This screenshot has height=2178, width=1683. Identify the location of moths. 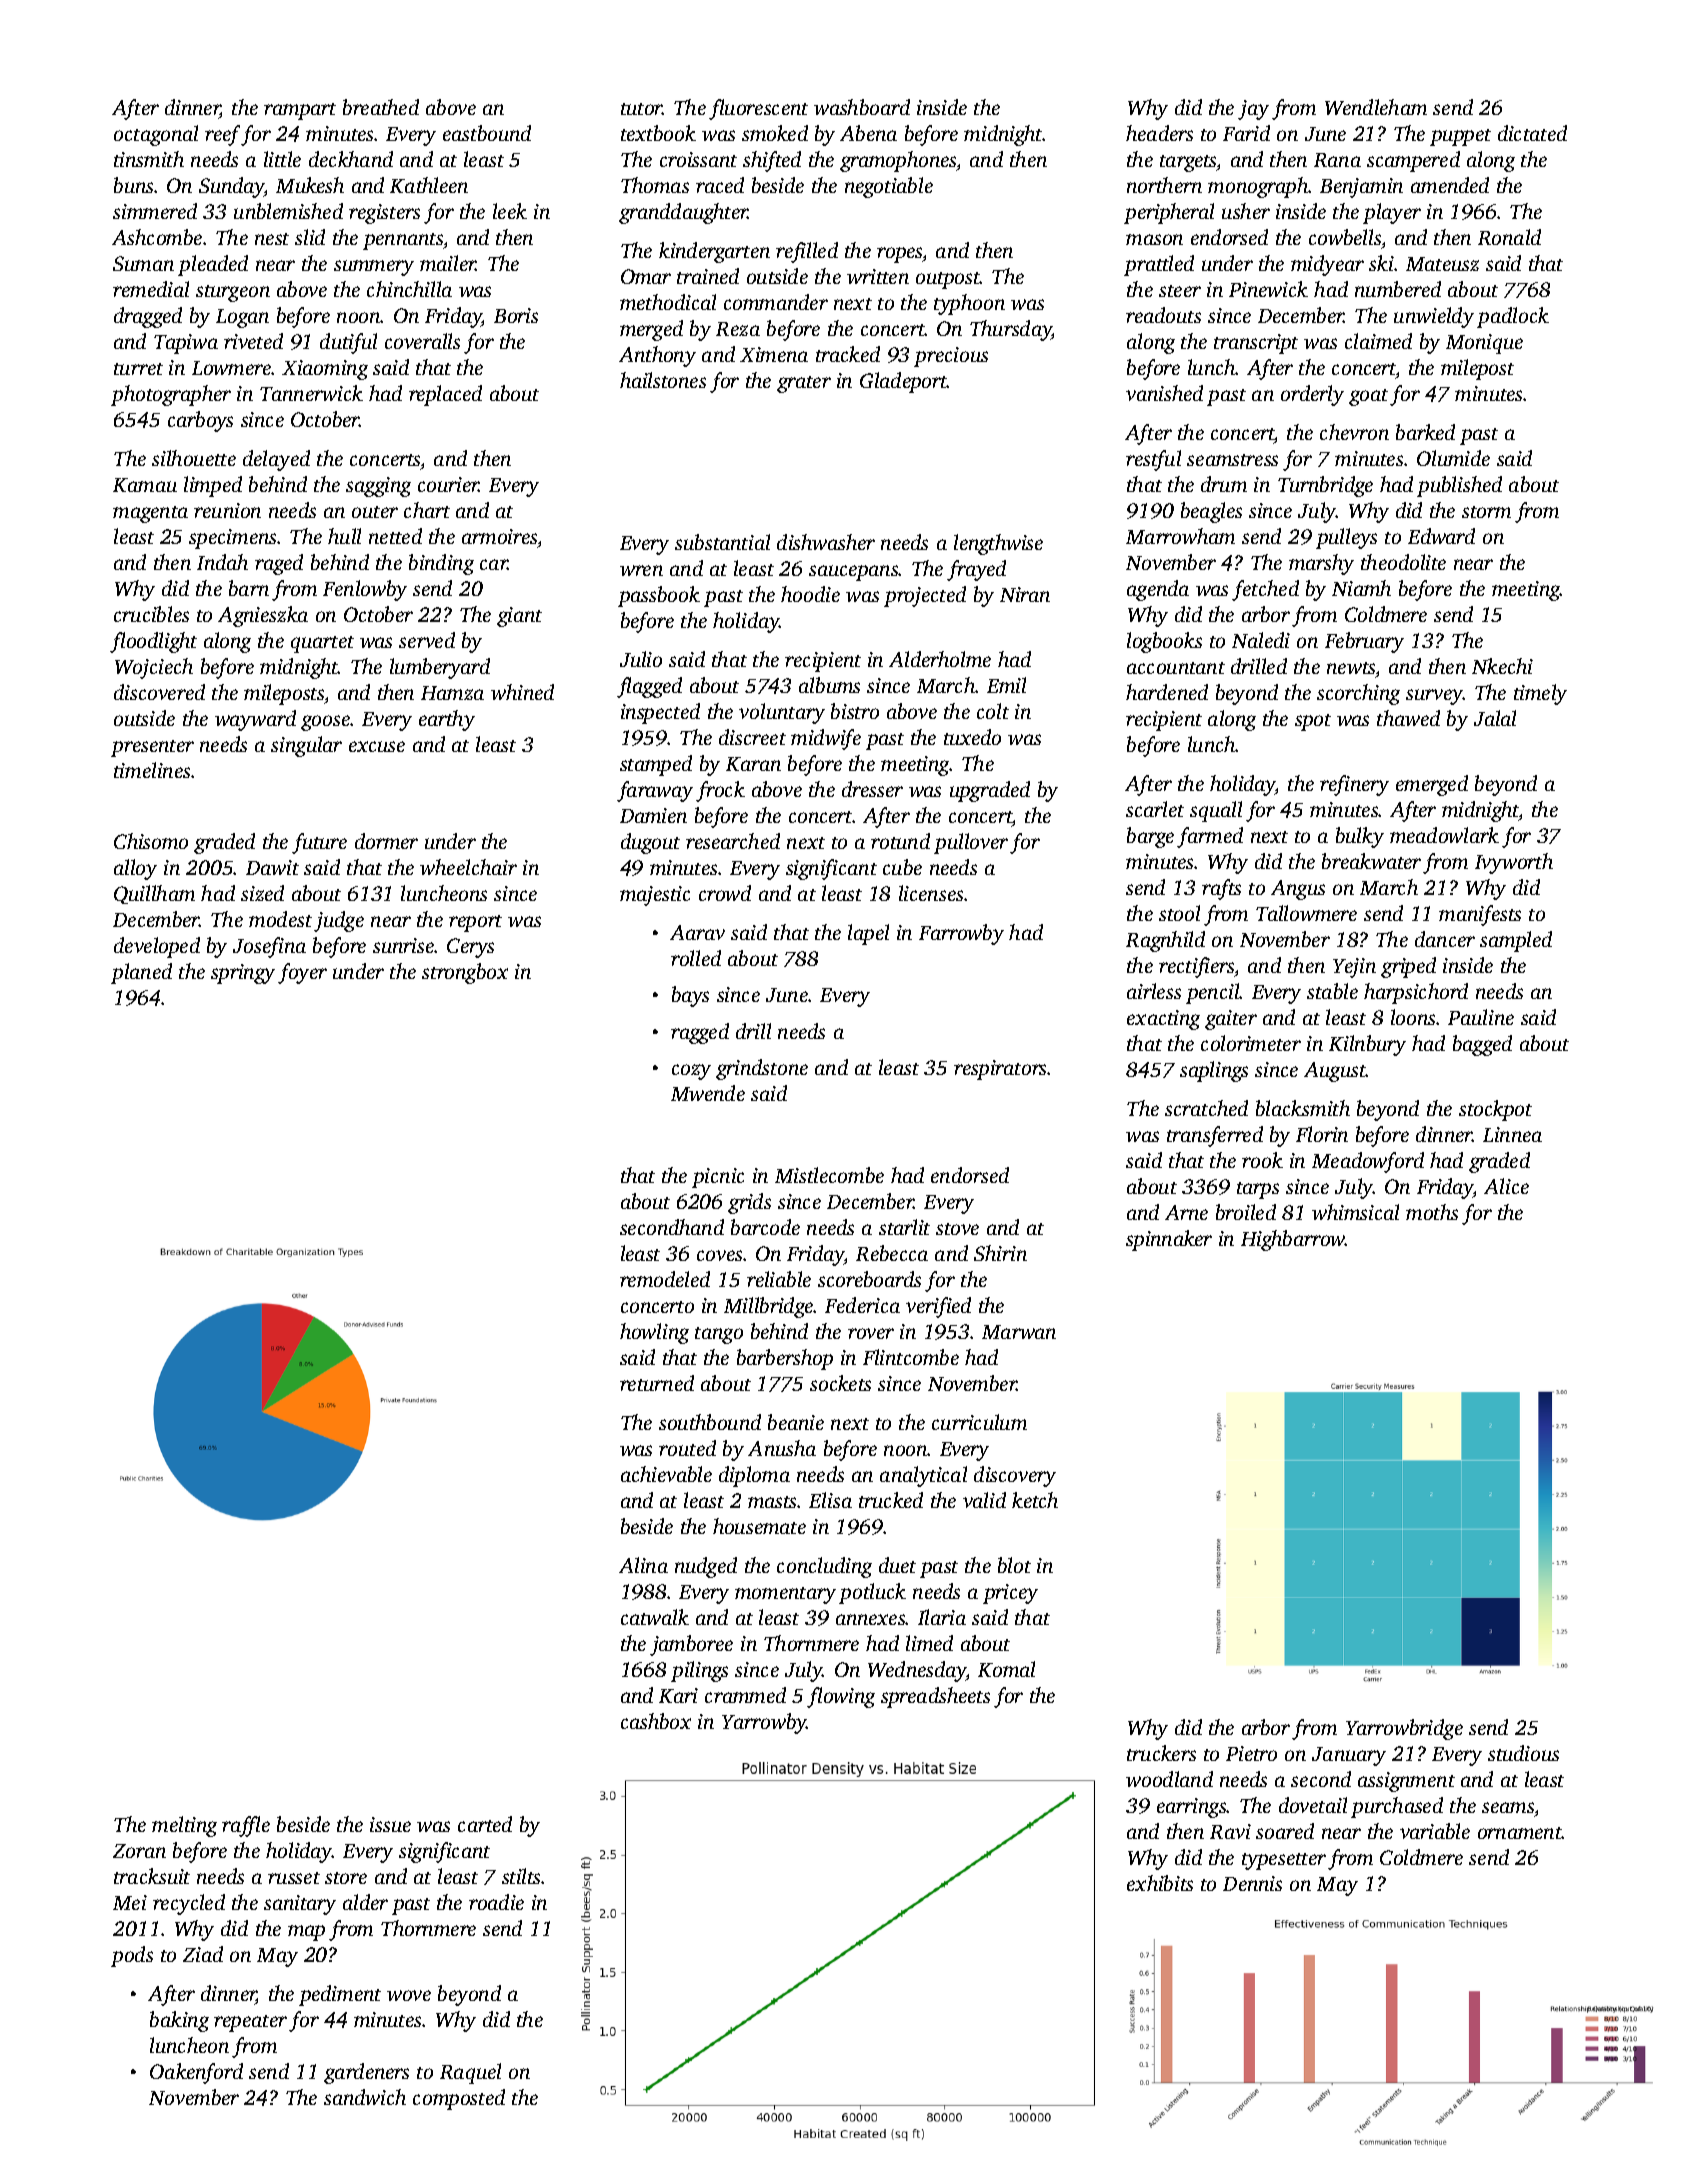
(1432, 1212).
